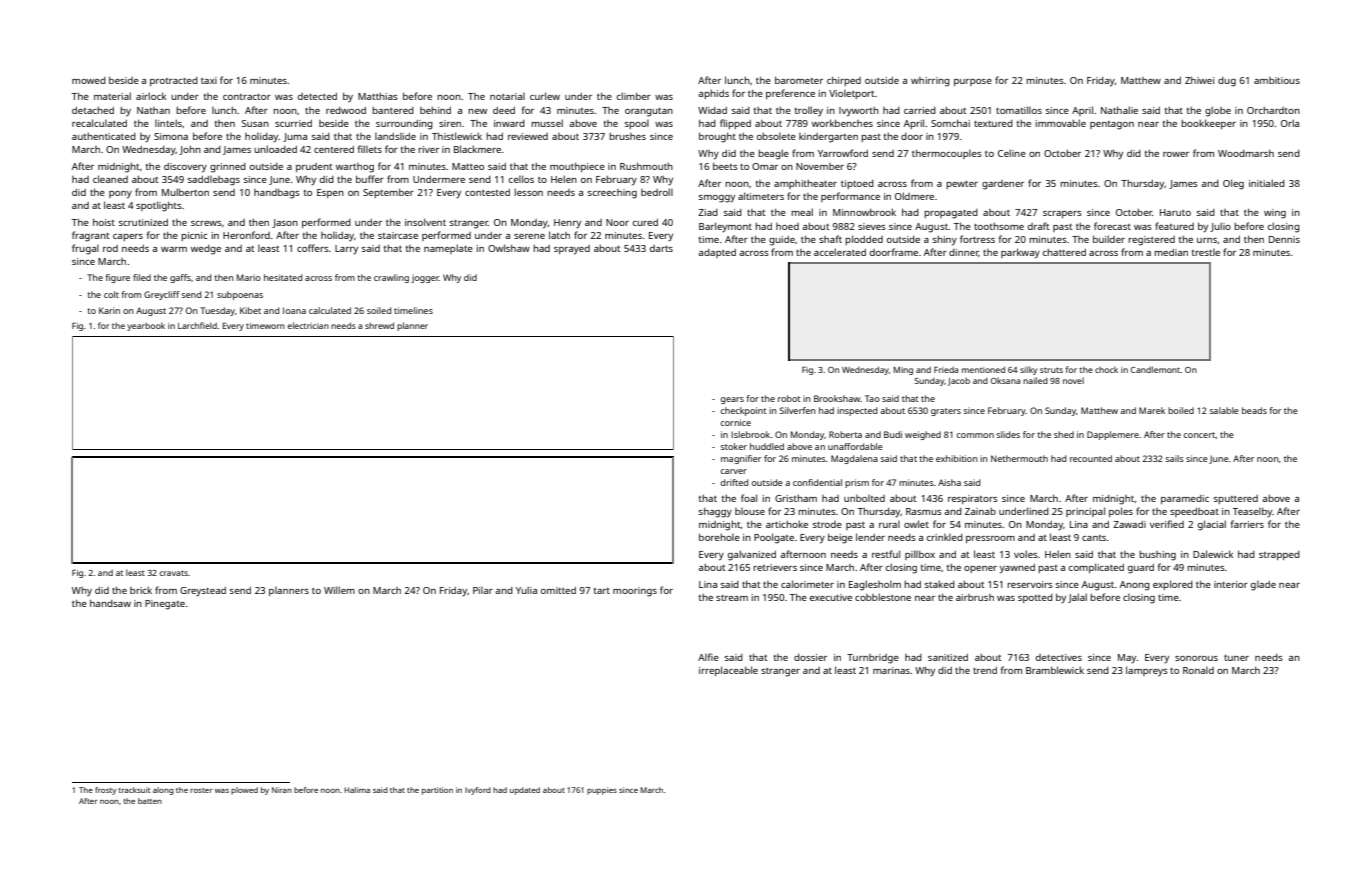 Image resolution: width=1372 pixels, height=887 pixels. What do you see at coordinates (799, 80) in the document?
I see `barometer` at bounding box center [799, 80].
